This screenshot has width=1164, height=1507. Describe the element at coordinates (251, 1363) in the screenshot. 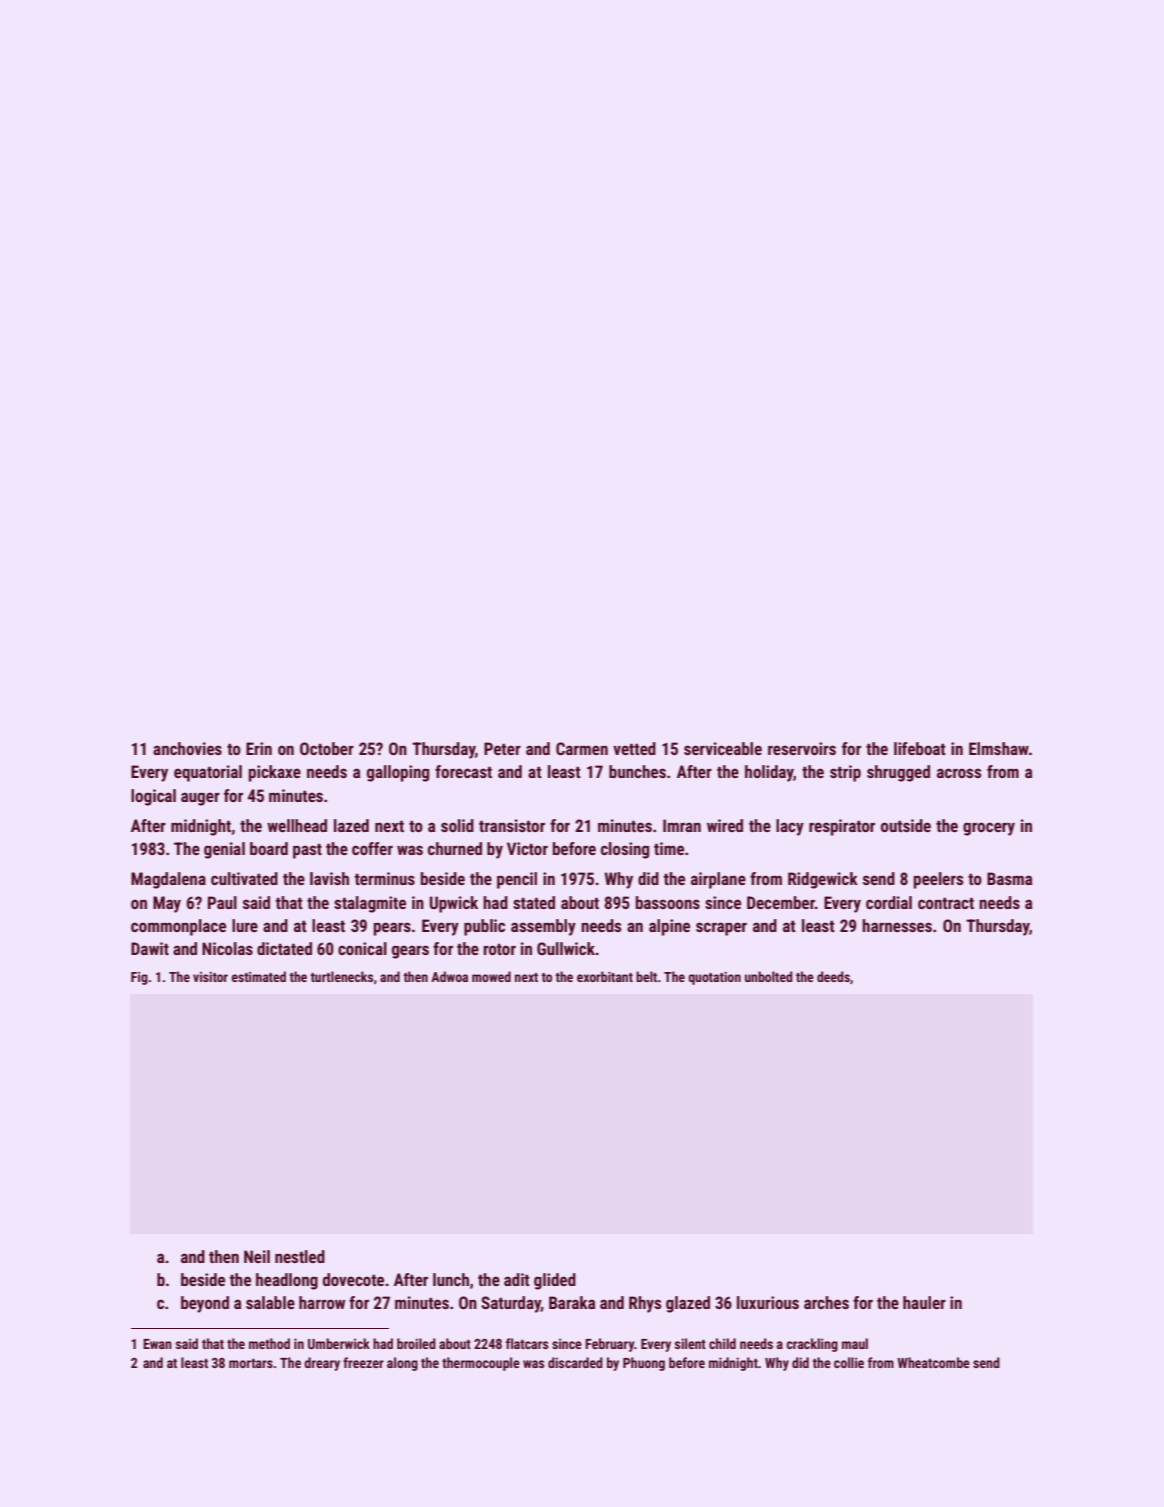

I see `mortars` at that location.
